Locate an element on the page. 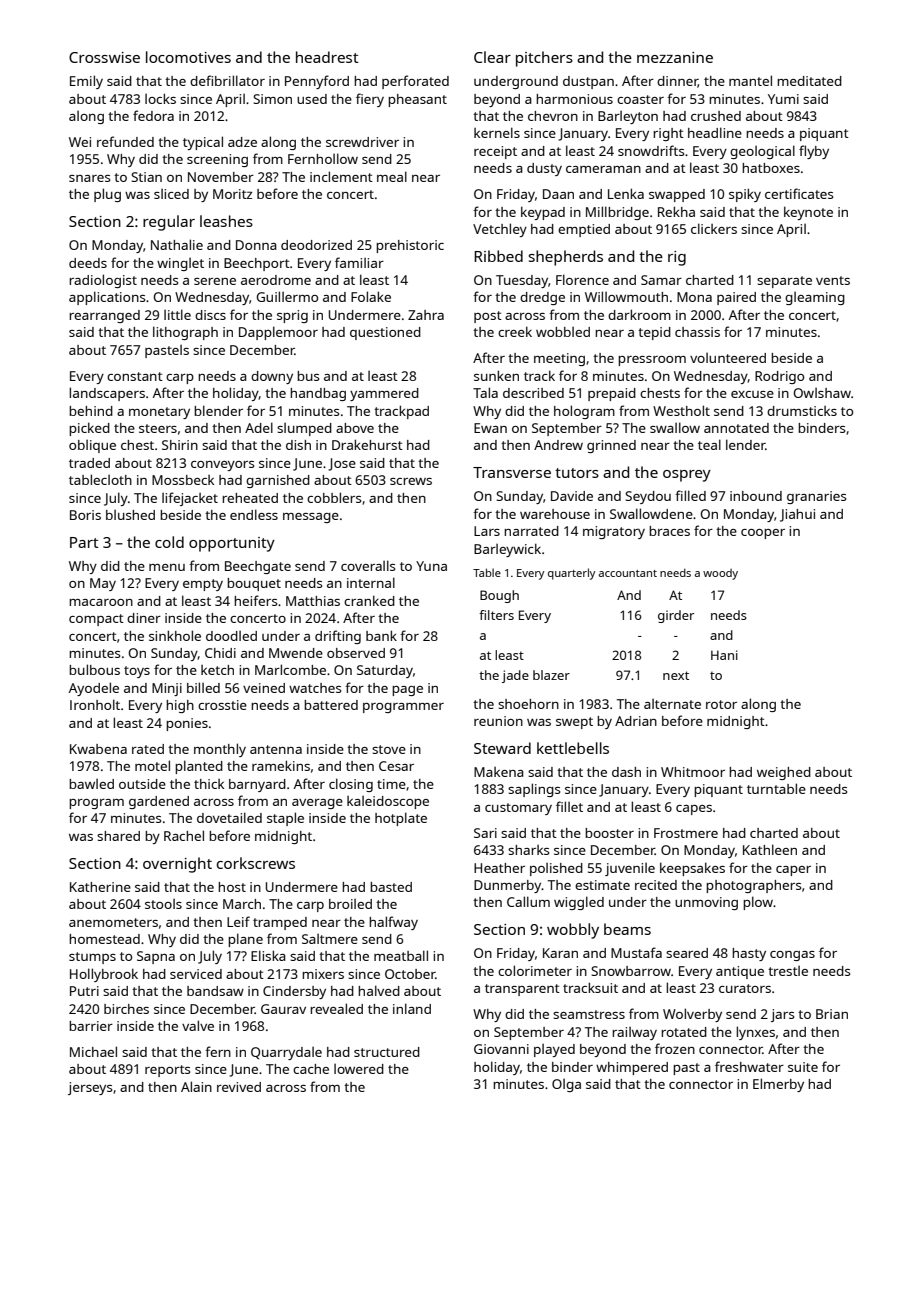  constant is located at coordinates (135, 376).
